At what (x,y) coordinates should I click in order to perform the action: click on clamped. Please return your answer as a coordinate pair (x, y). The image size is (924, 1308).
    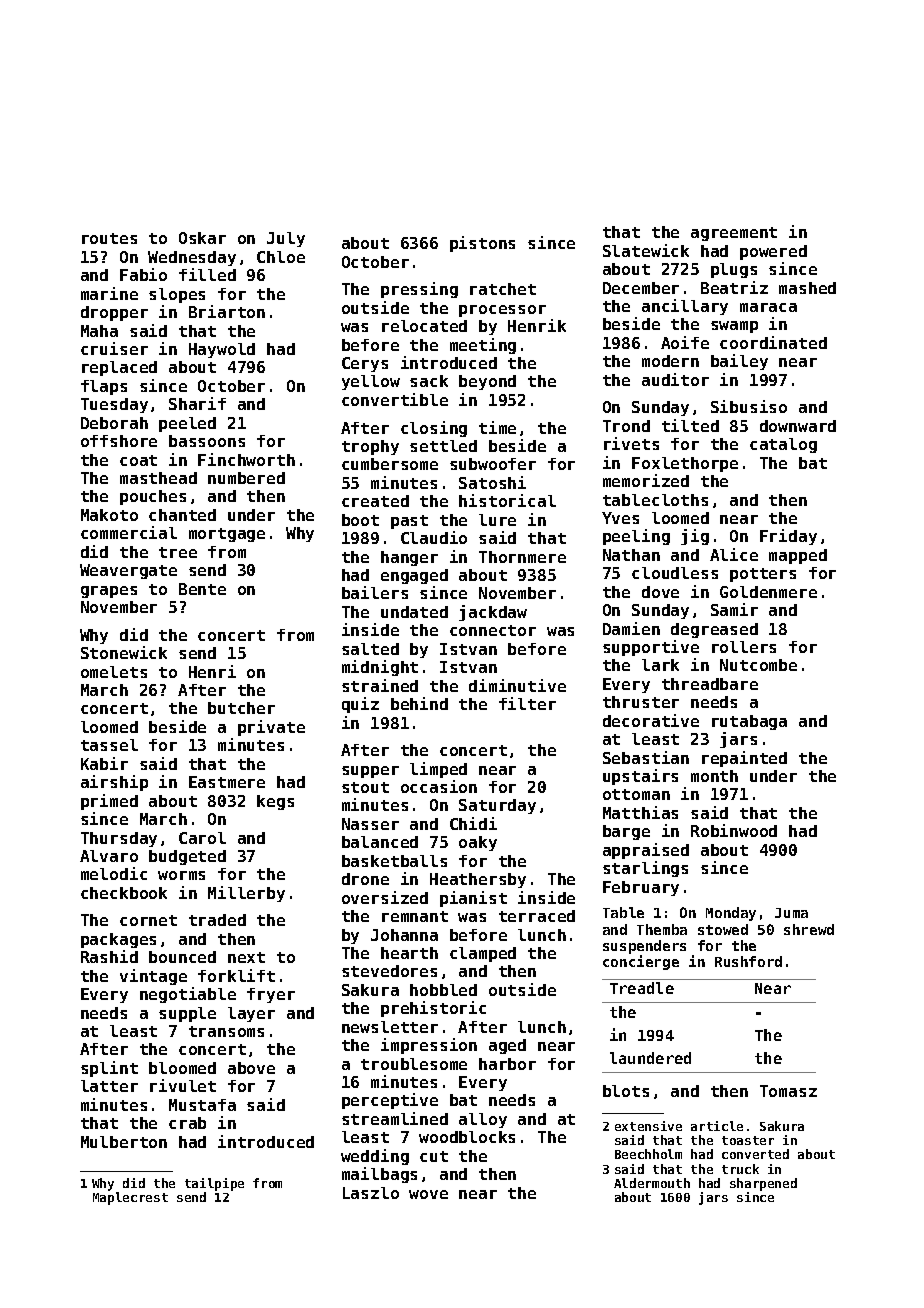
    Looking at the image, I should click on (483, 954).
